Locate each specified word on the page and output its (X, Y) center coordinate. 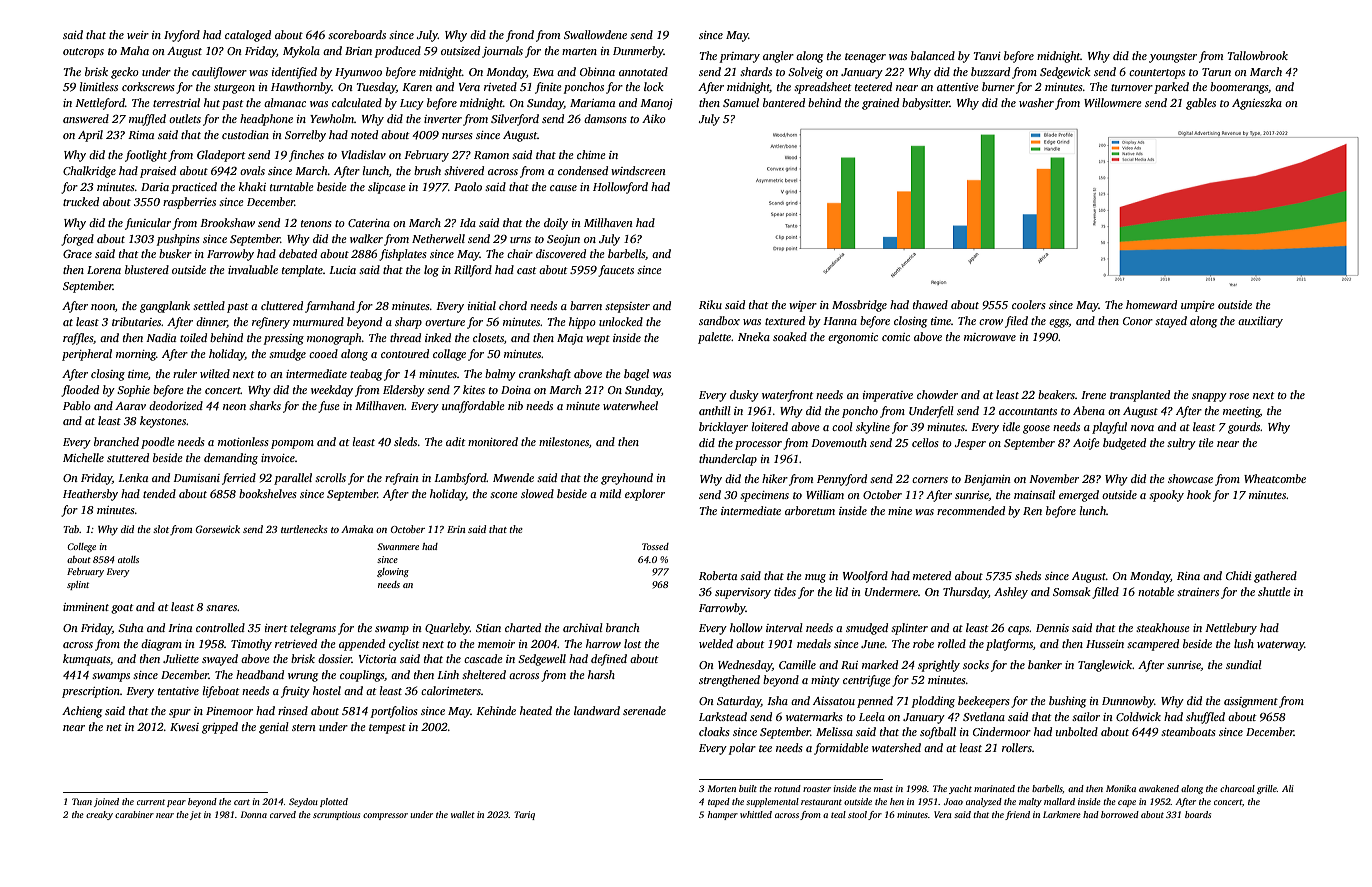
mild (610, 493)
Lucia (342, 270)
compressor (385, 816)
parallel (293, 479)
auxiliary (1260, 322)
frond (520, 36)
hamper (723, 815)
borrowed (1120, 814)
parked (1171, 88)
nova (1142, 428)
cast (527, 270)
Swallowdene (595, 34)
